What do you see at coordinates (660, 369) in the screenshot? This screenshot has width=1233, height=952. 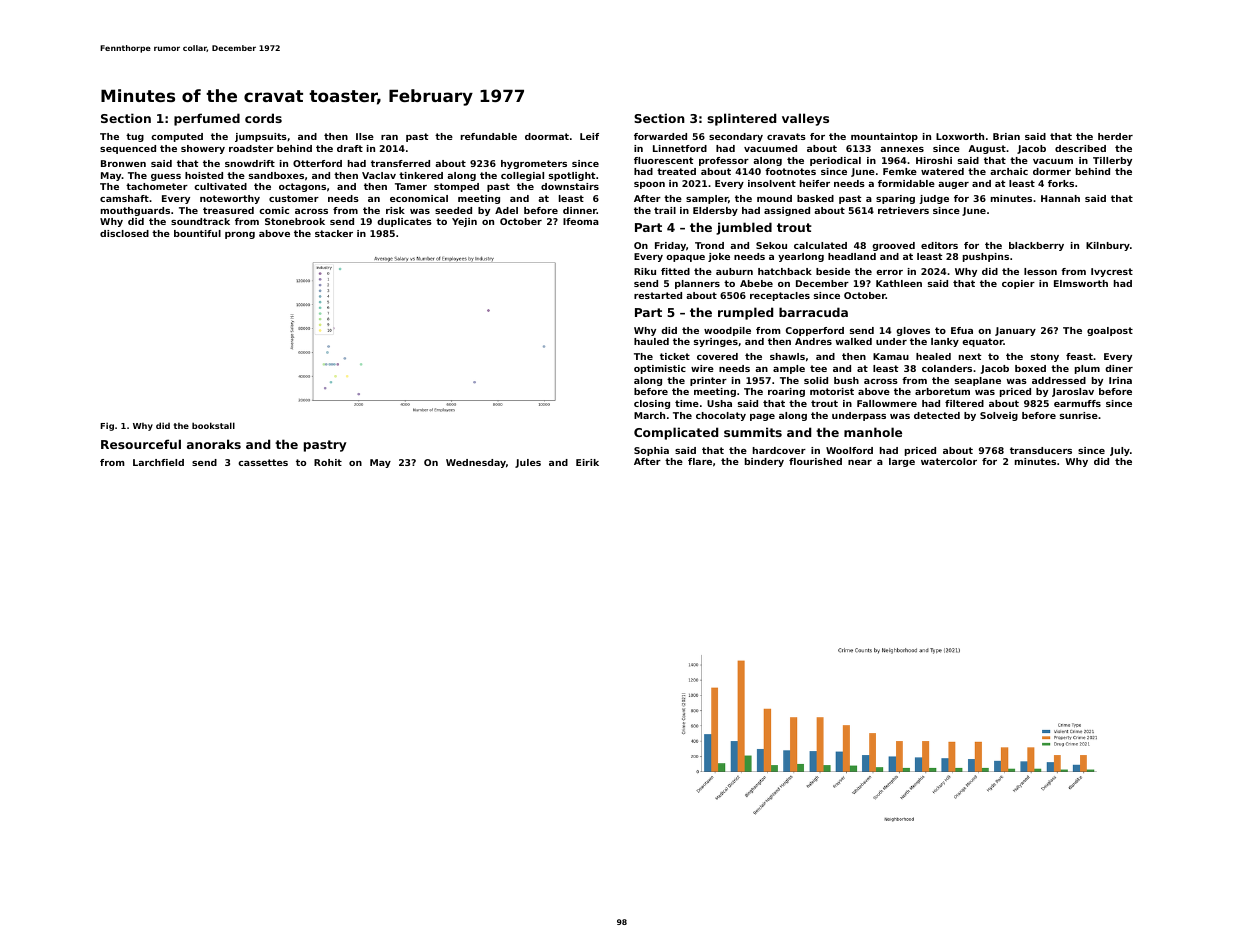 I see `optimistic` at bounding box center [660, 369].
